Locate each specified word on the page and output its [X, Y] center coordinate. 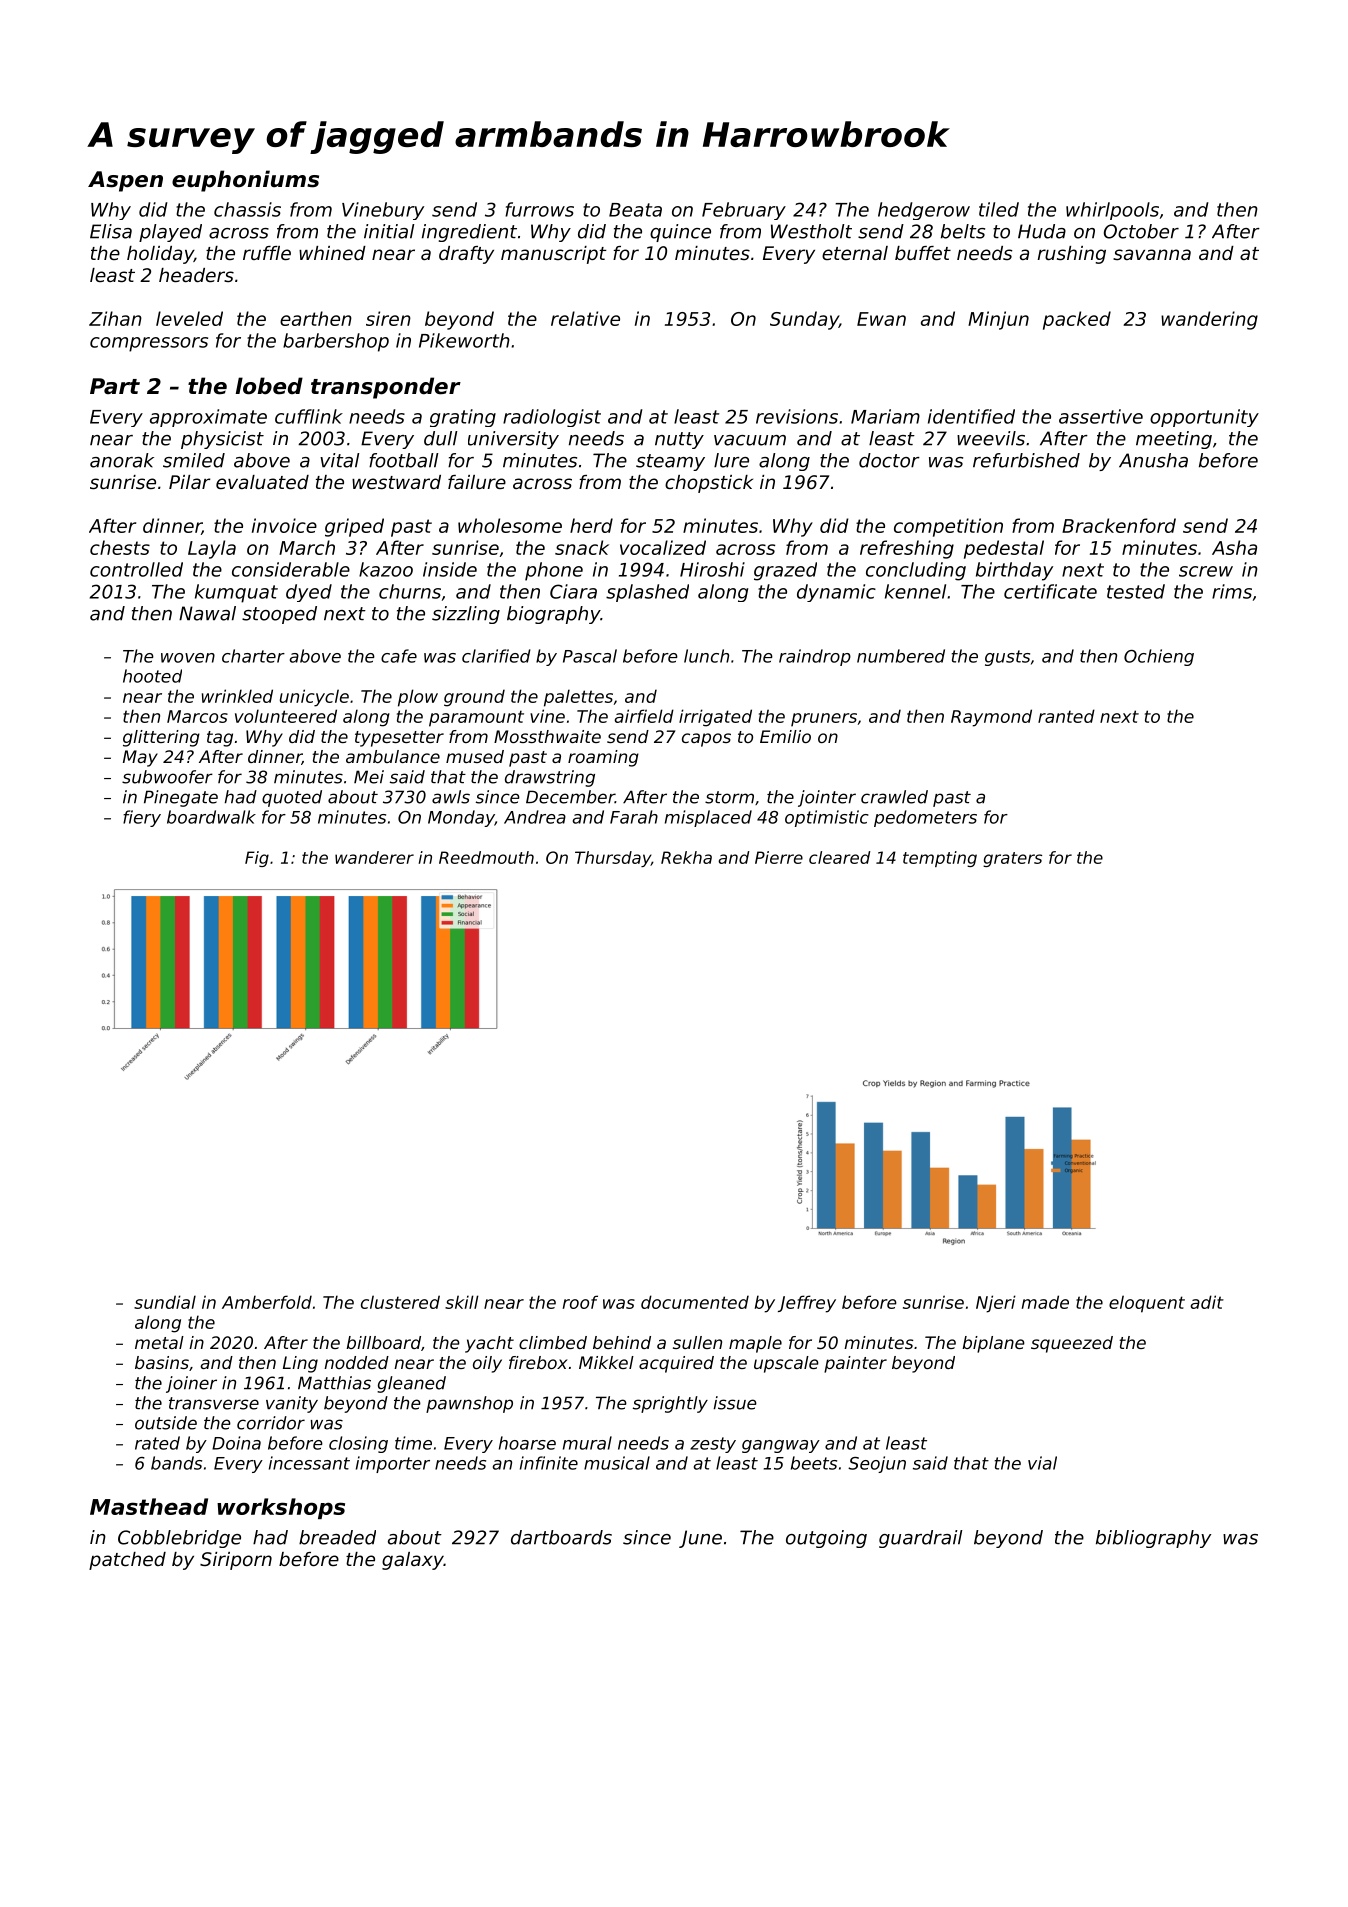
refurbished [1026, 460]
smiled [194, 460]
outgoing [826, 1539]
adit [1207, 1302]
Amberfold [267, 1302]
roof [580, 1302]
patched [127, 1561]
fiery [142, 818]
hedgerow [924, 211]
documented [695, 1302]
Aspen [125, 181]
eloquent [1147, 1304]
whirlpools [1112, 211]
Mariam [885, 416]
